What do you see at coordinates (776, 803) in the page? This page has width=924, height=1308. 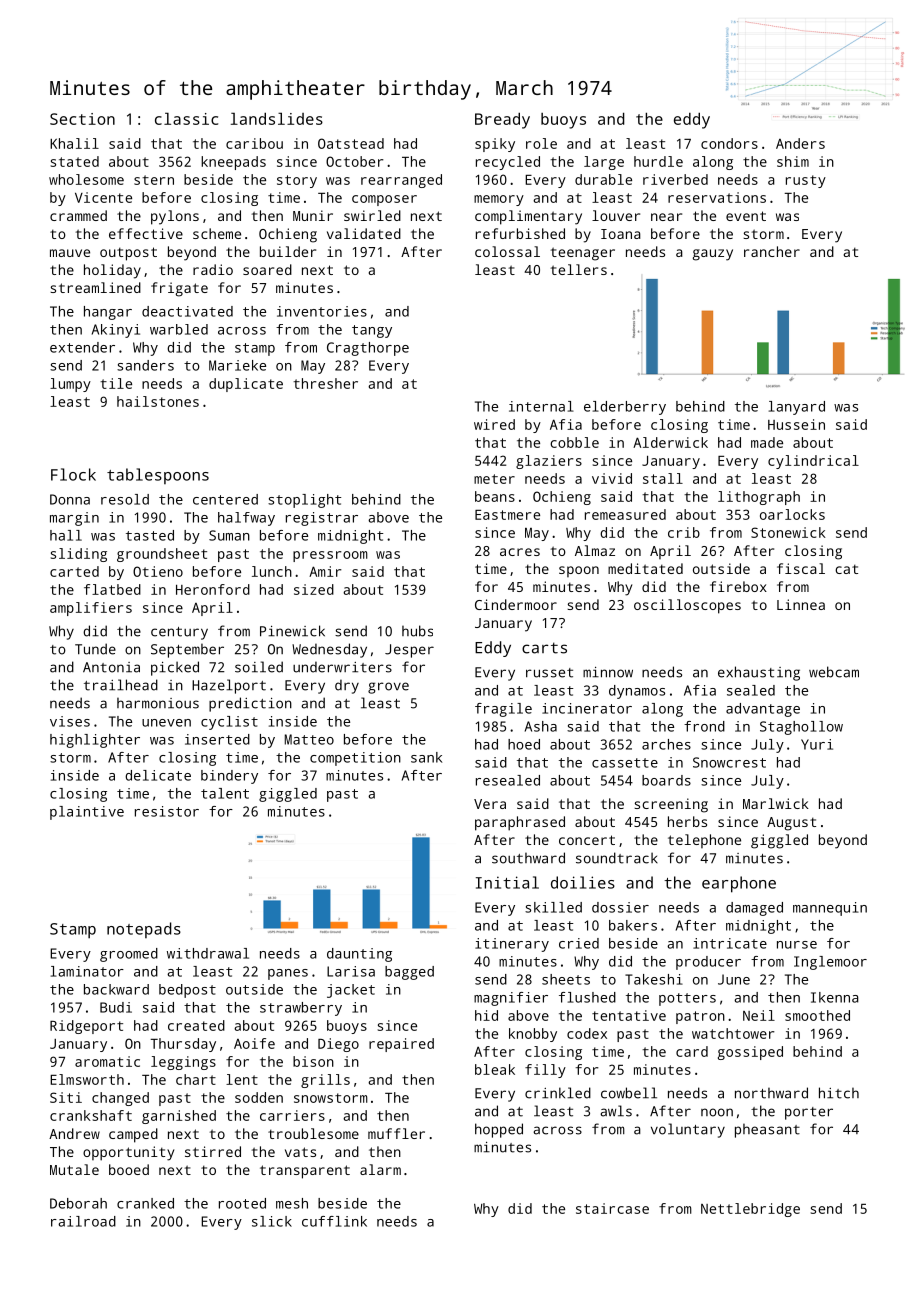 I see `Marlwick` at bounding box center [776, 803].
